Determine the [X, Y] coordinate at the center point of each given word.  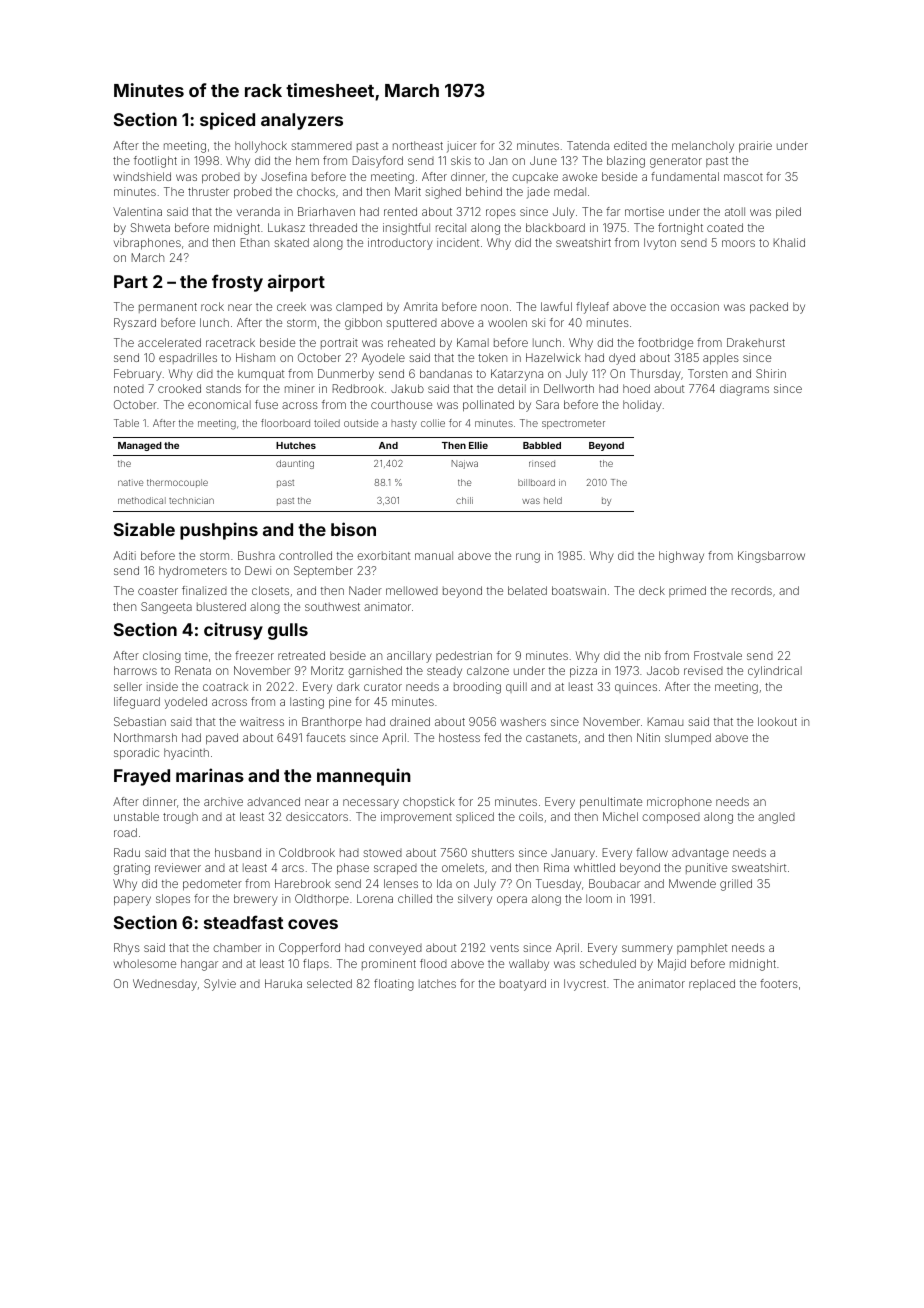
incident [458, 242]
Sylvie [220, 985]
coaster [158, 591]
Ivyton [660, 244]
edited [630, 145]
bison [353, 529]
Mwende [692, 883]
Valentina [137, 211]
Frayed [142, 777]
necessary [371, 804]
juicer [462, 147]
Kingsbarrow [771, 557]
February [138, 375]
